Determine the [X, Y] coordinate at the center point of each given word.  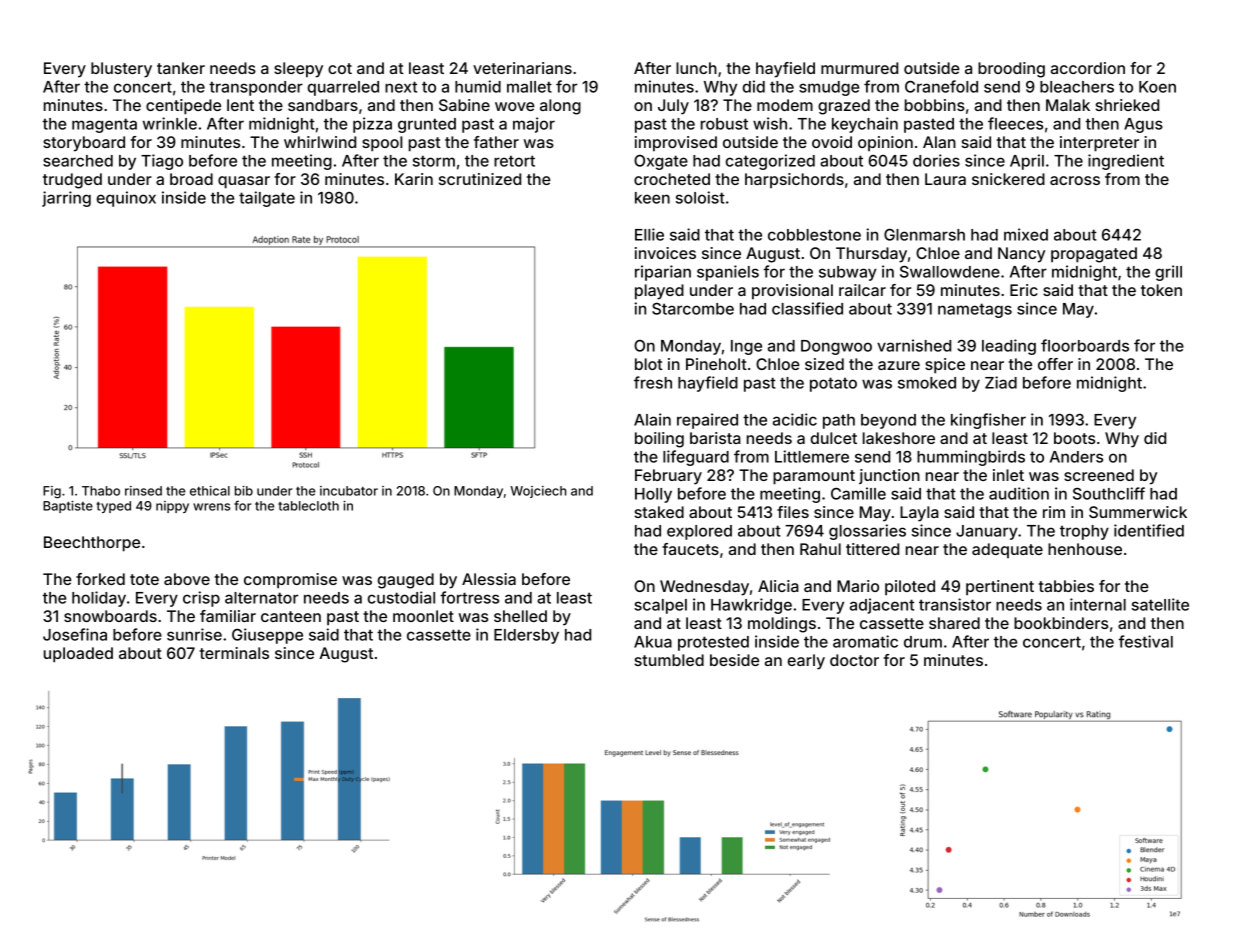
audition [1019, 493]
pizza [372, 125]
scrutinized [480, 179]
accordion [1088, 68]
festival [1146, 641]
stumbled [669, 660]
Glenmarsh [924, 235]
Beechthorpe [92, 544]
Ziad [1001, 382]
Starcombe [693, 309]
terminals [234, 653]
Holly [653, 495]
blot [649, 364]
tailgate [267, 199]
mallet [529, 87]
